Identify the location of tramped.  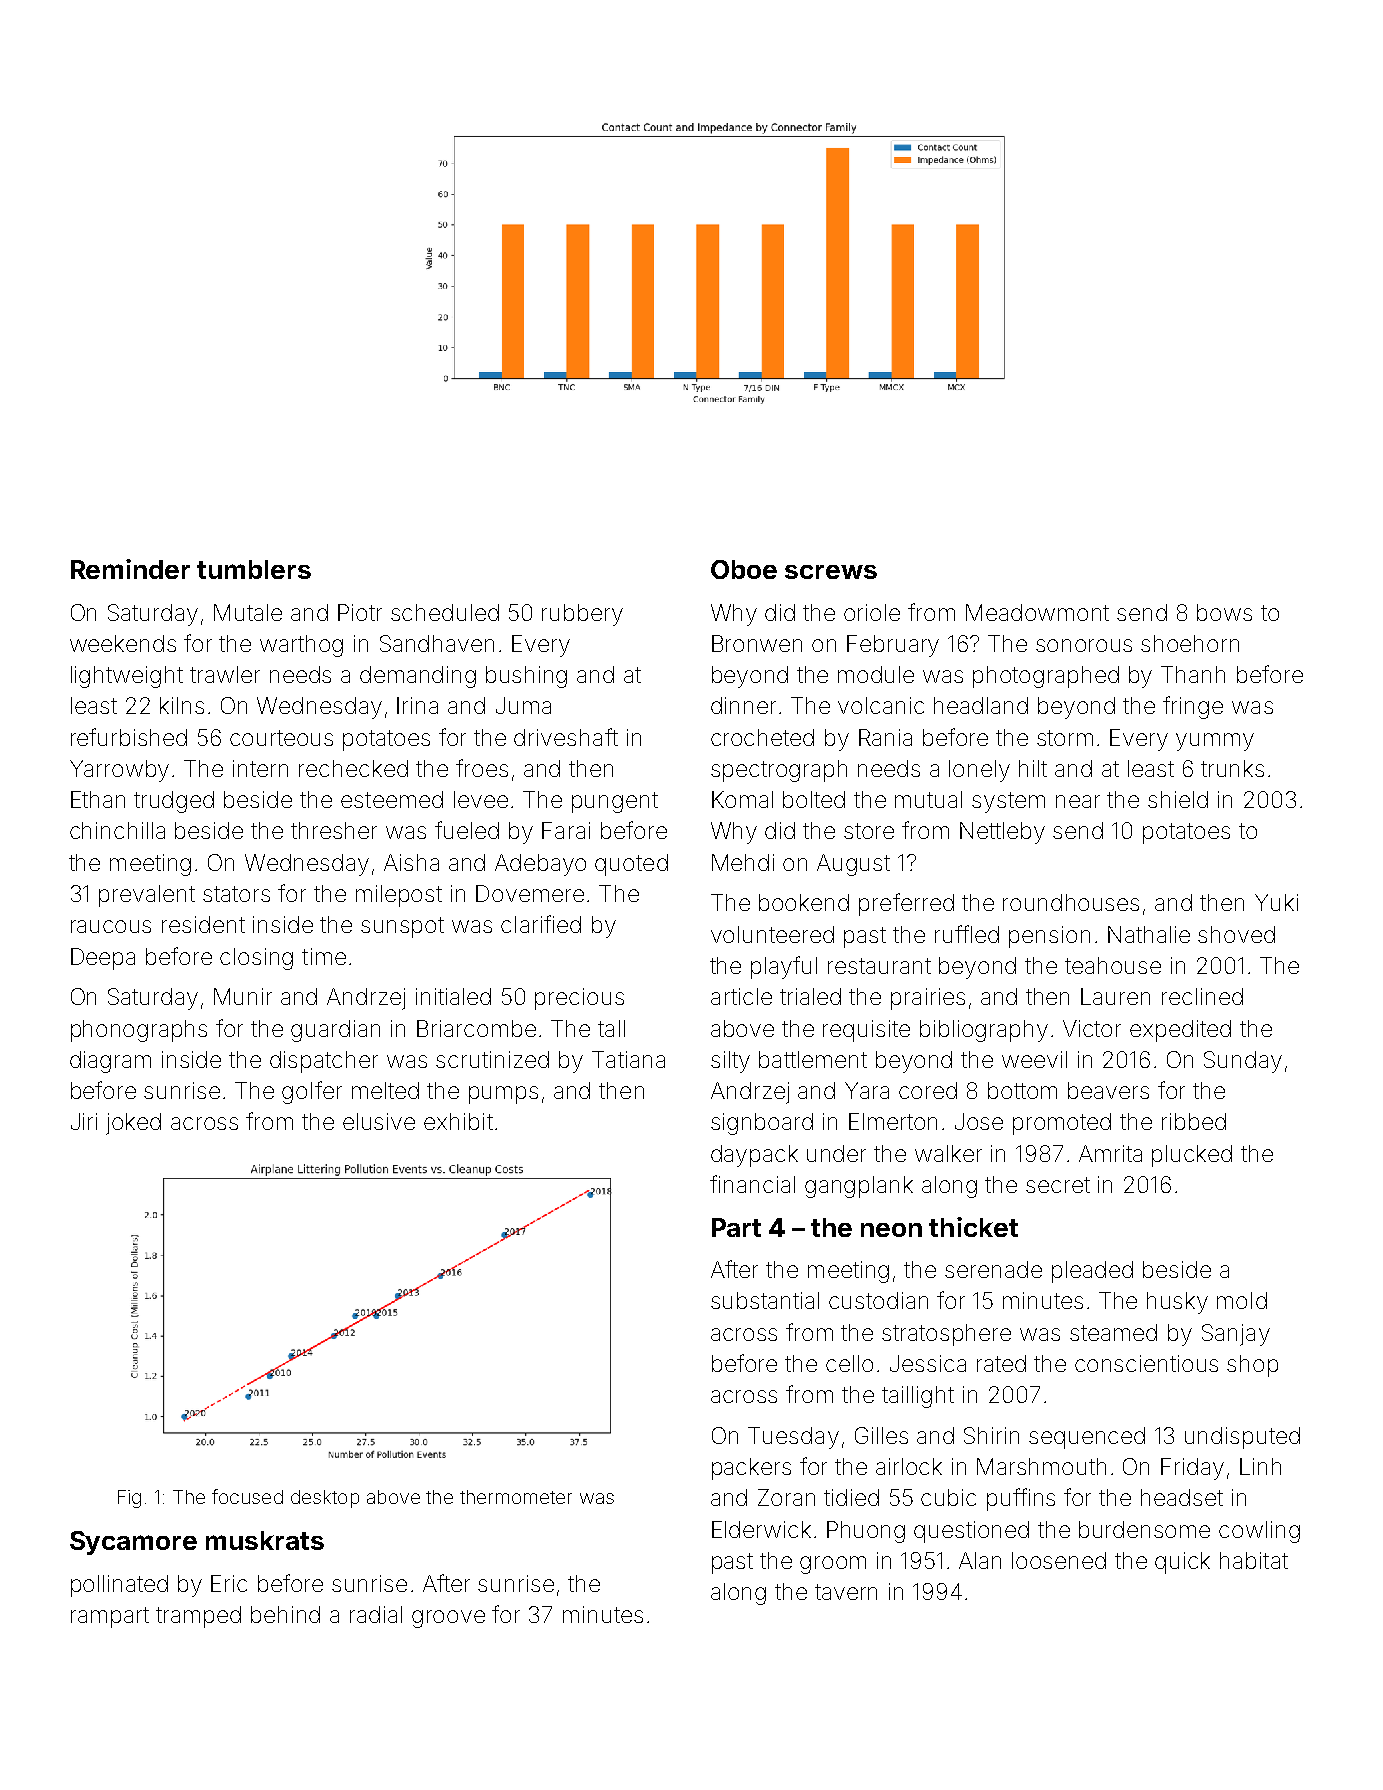
(198, 1617).
